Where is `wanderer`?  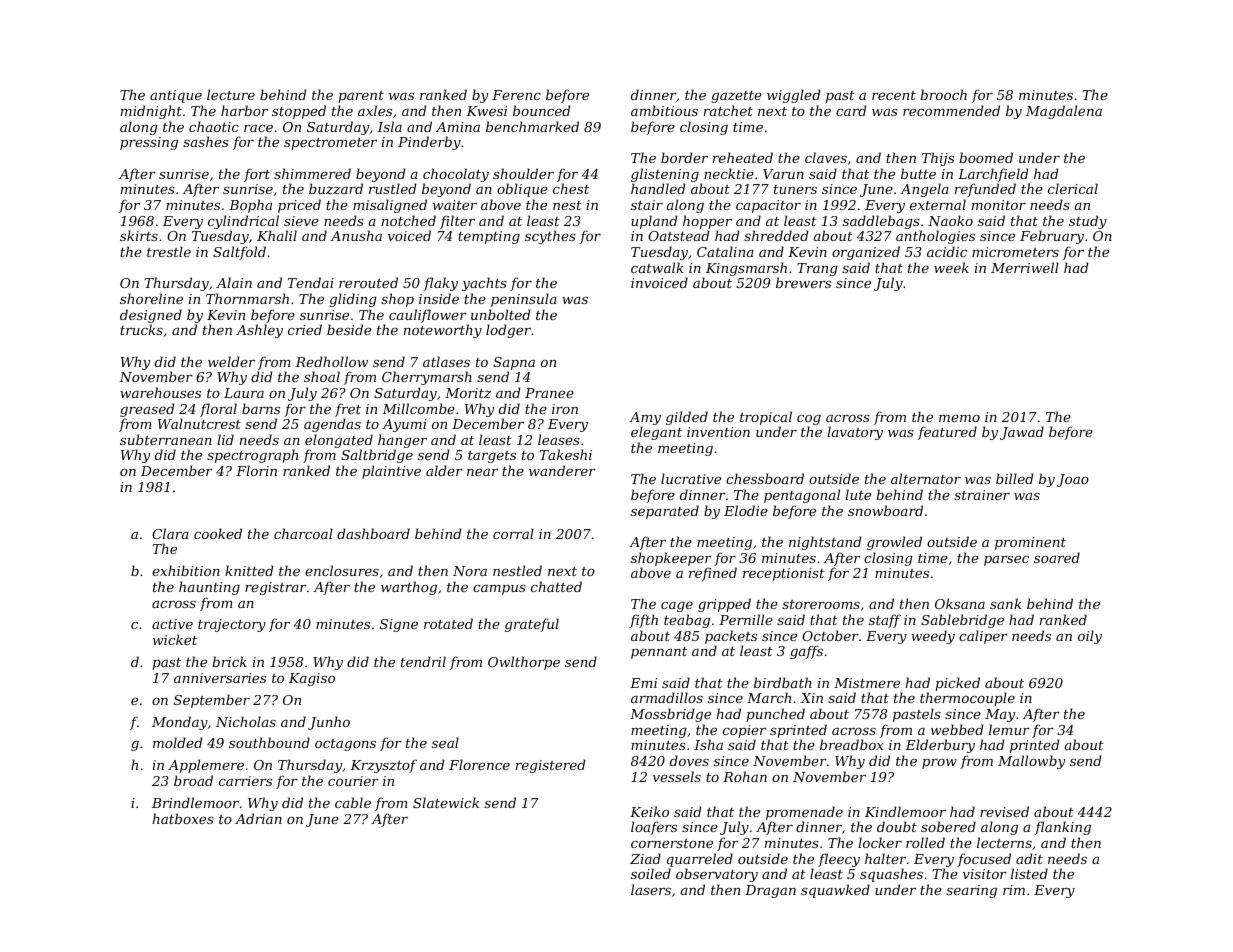 wanderer is located at coordinates (562, 470).
